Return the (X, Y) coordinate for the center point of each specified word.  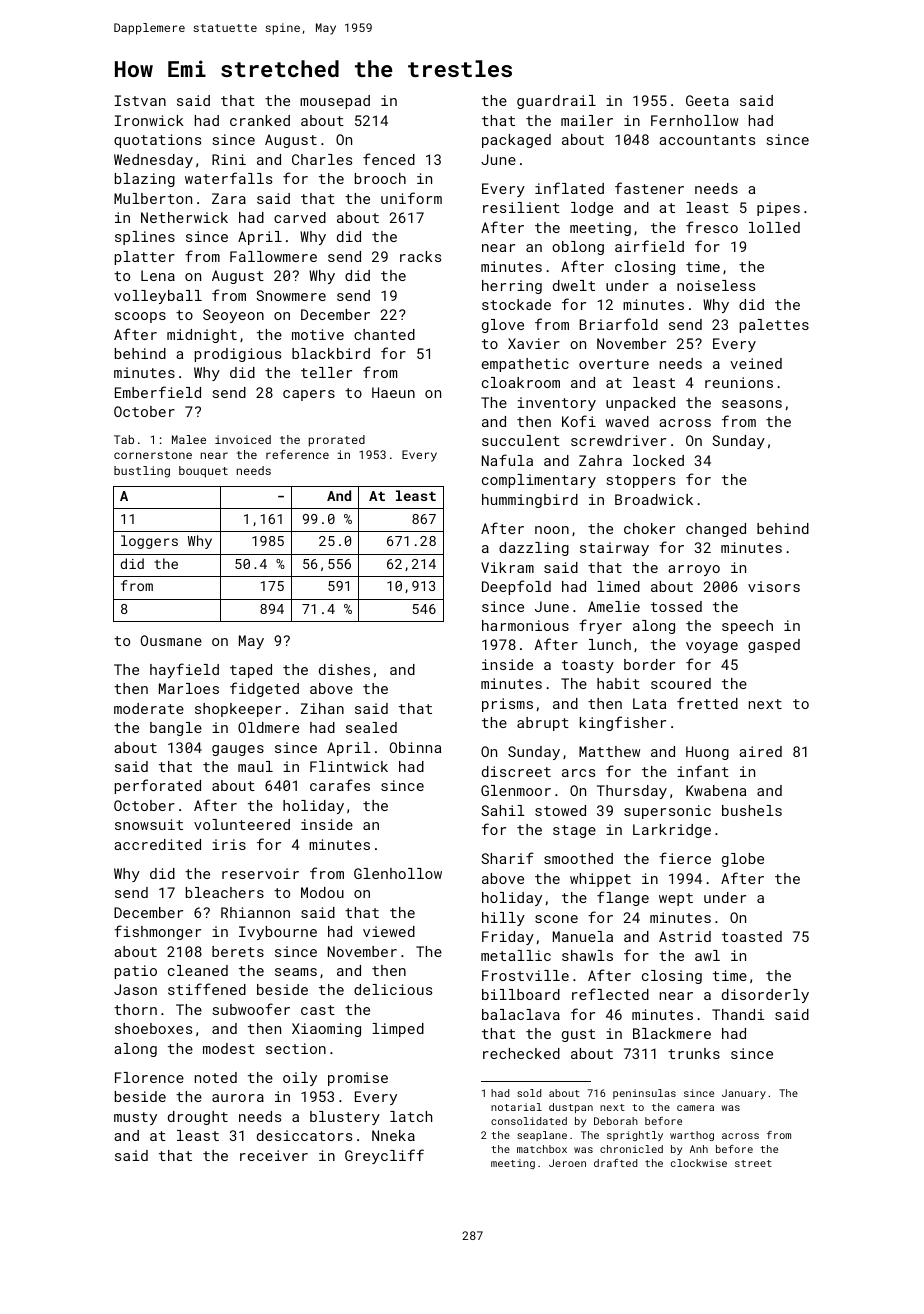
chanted (384, 334)
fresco (712, 227)
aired (760, 751)
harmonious (525, 625)
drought (198, 1118)
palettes (774, 326)
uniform (411, 198)
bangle (176, 729)
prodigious (238, 355)
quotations (157, 141)
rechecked (521, 1053)
